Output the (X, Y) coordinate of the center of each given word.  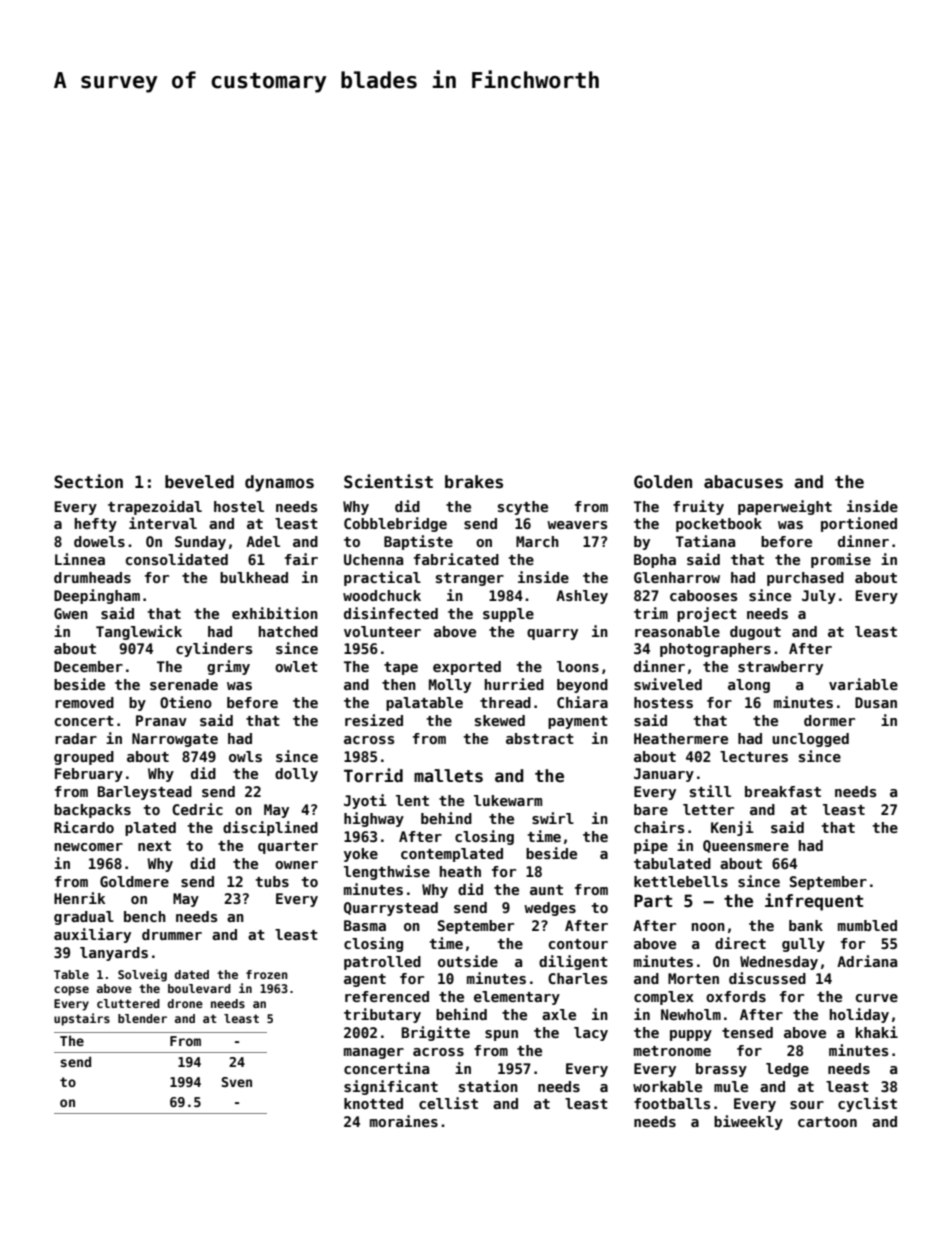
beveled (199, 482)
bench (145, 916)
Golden (663, 482)
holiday (859, 1015)
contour (578, 944)
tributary (382, 1015)
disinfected (391, 613)
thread (505, 702)
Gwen (71, 613)
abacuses (743, 482)
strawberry (780, 668)
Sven (237, 1082)
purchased (805, 579)
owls (245, 756)
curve (877, 998)
